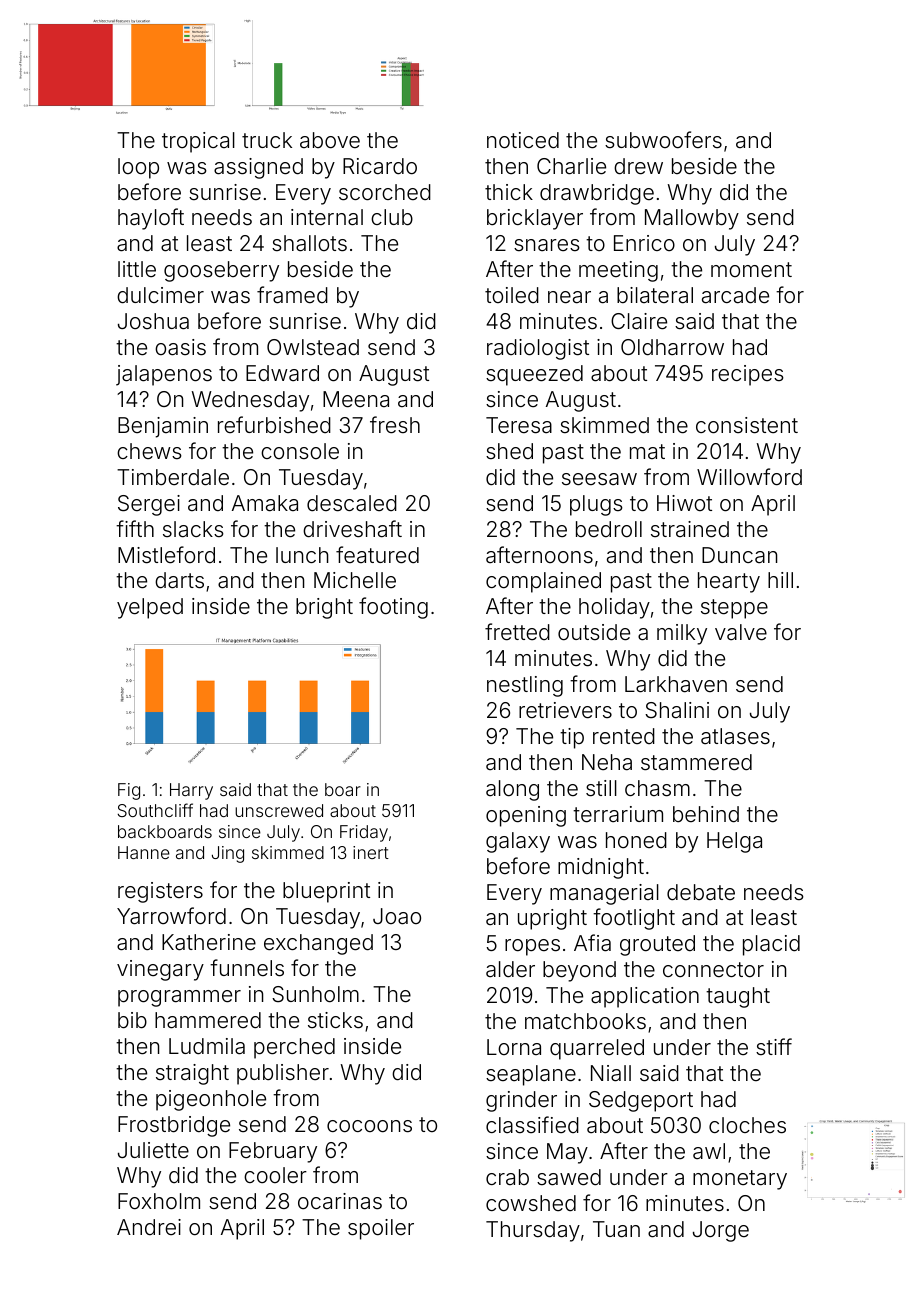  I want to click on monetary, so click(740, 1180).
